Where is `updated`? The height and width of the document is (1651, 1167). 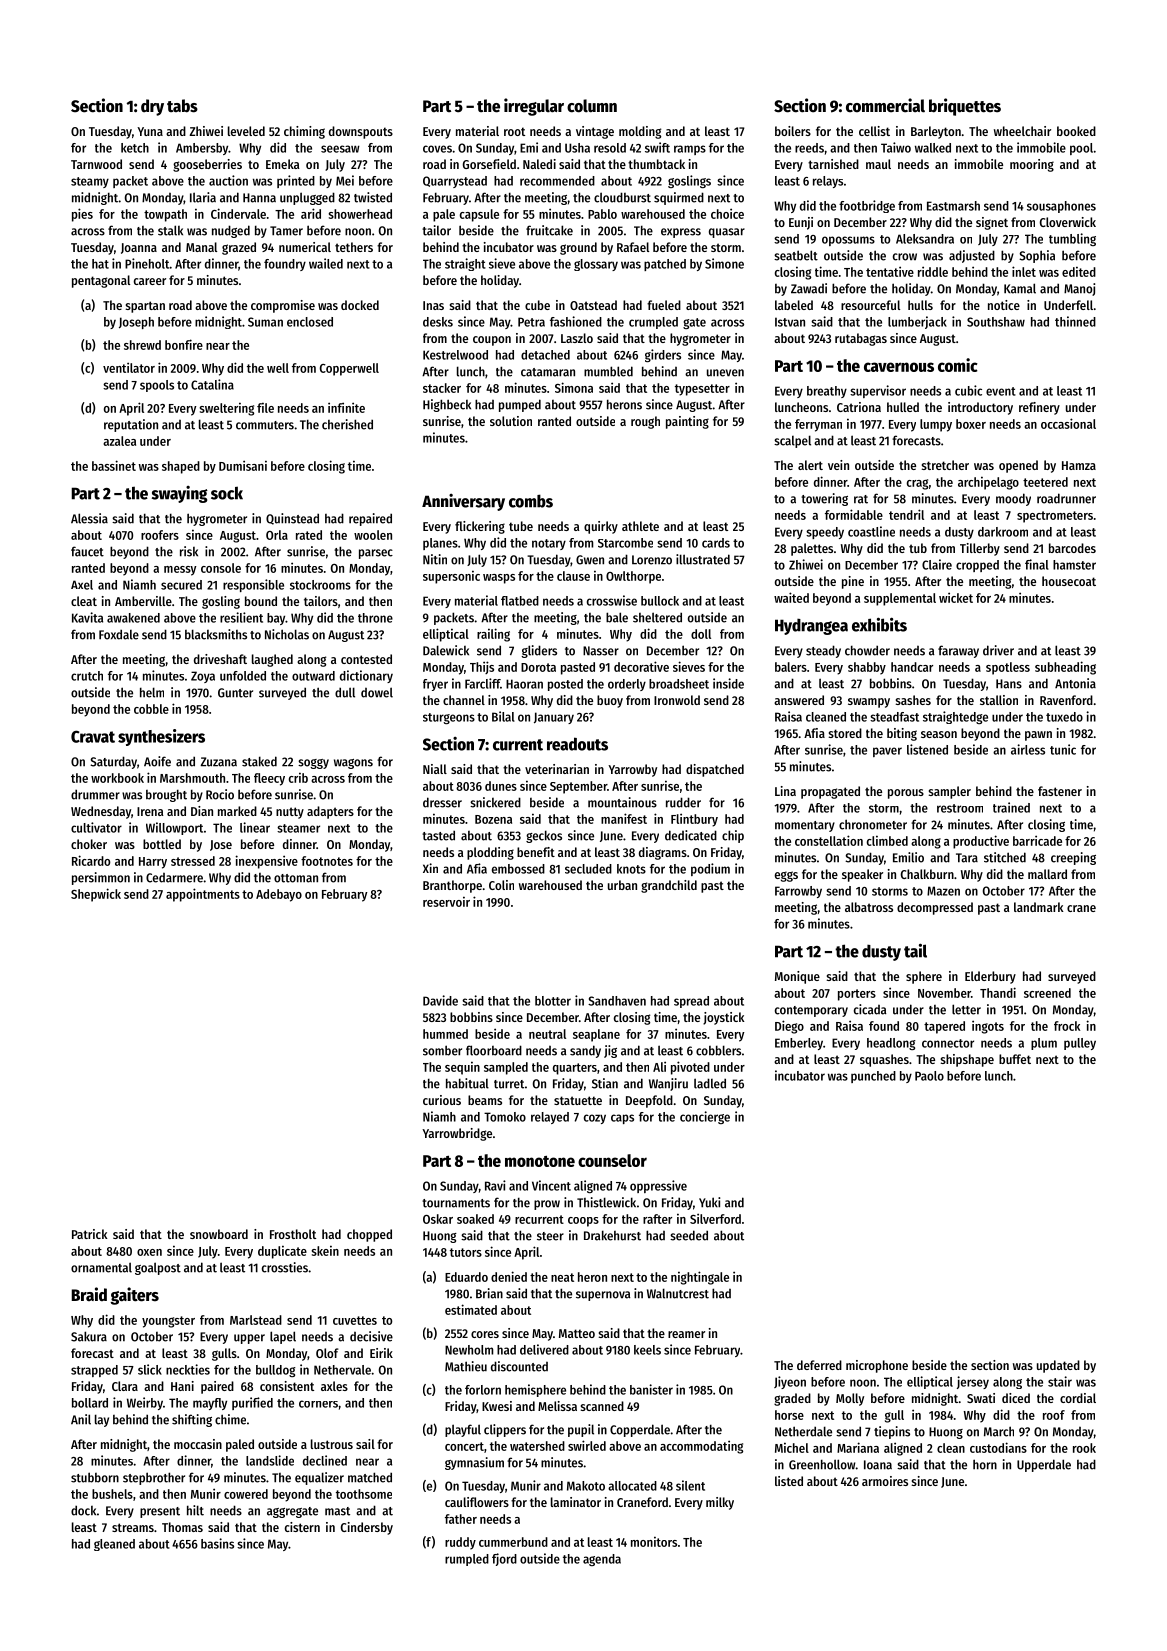 updated is located at coordinates (1058, 1366).
